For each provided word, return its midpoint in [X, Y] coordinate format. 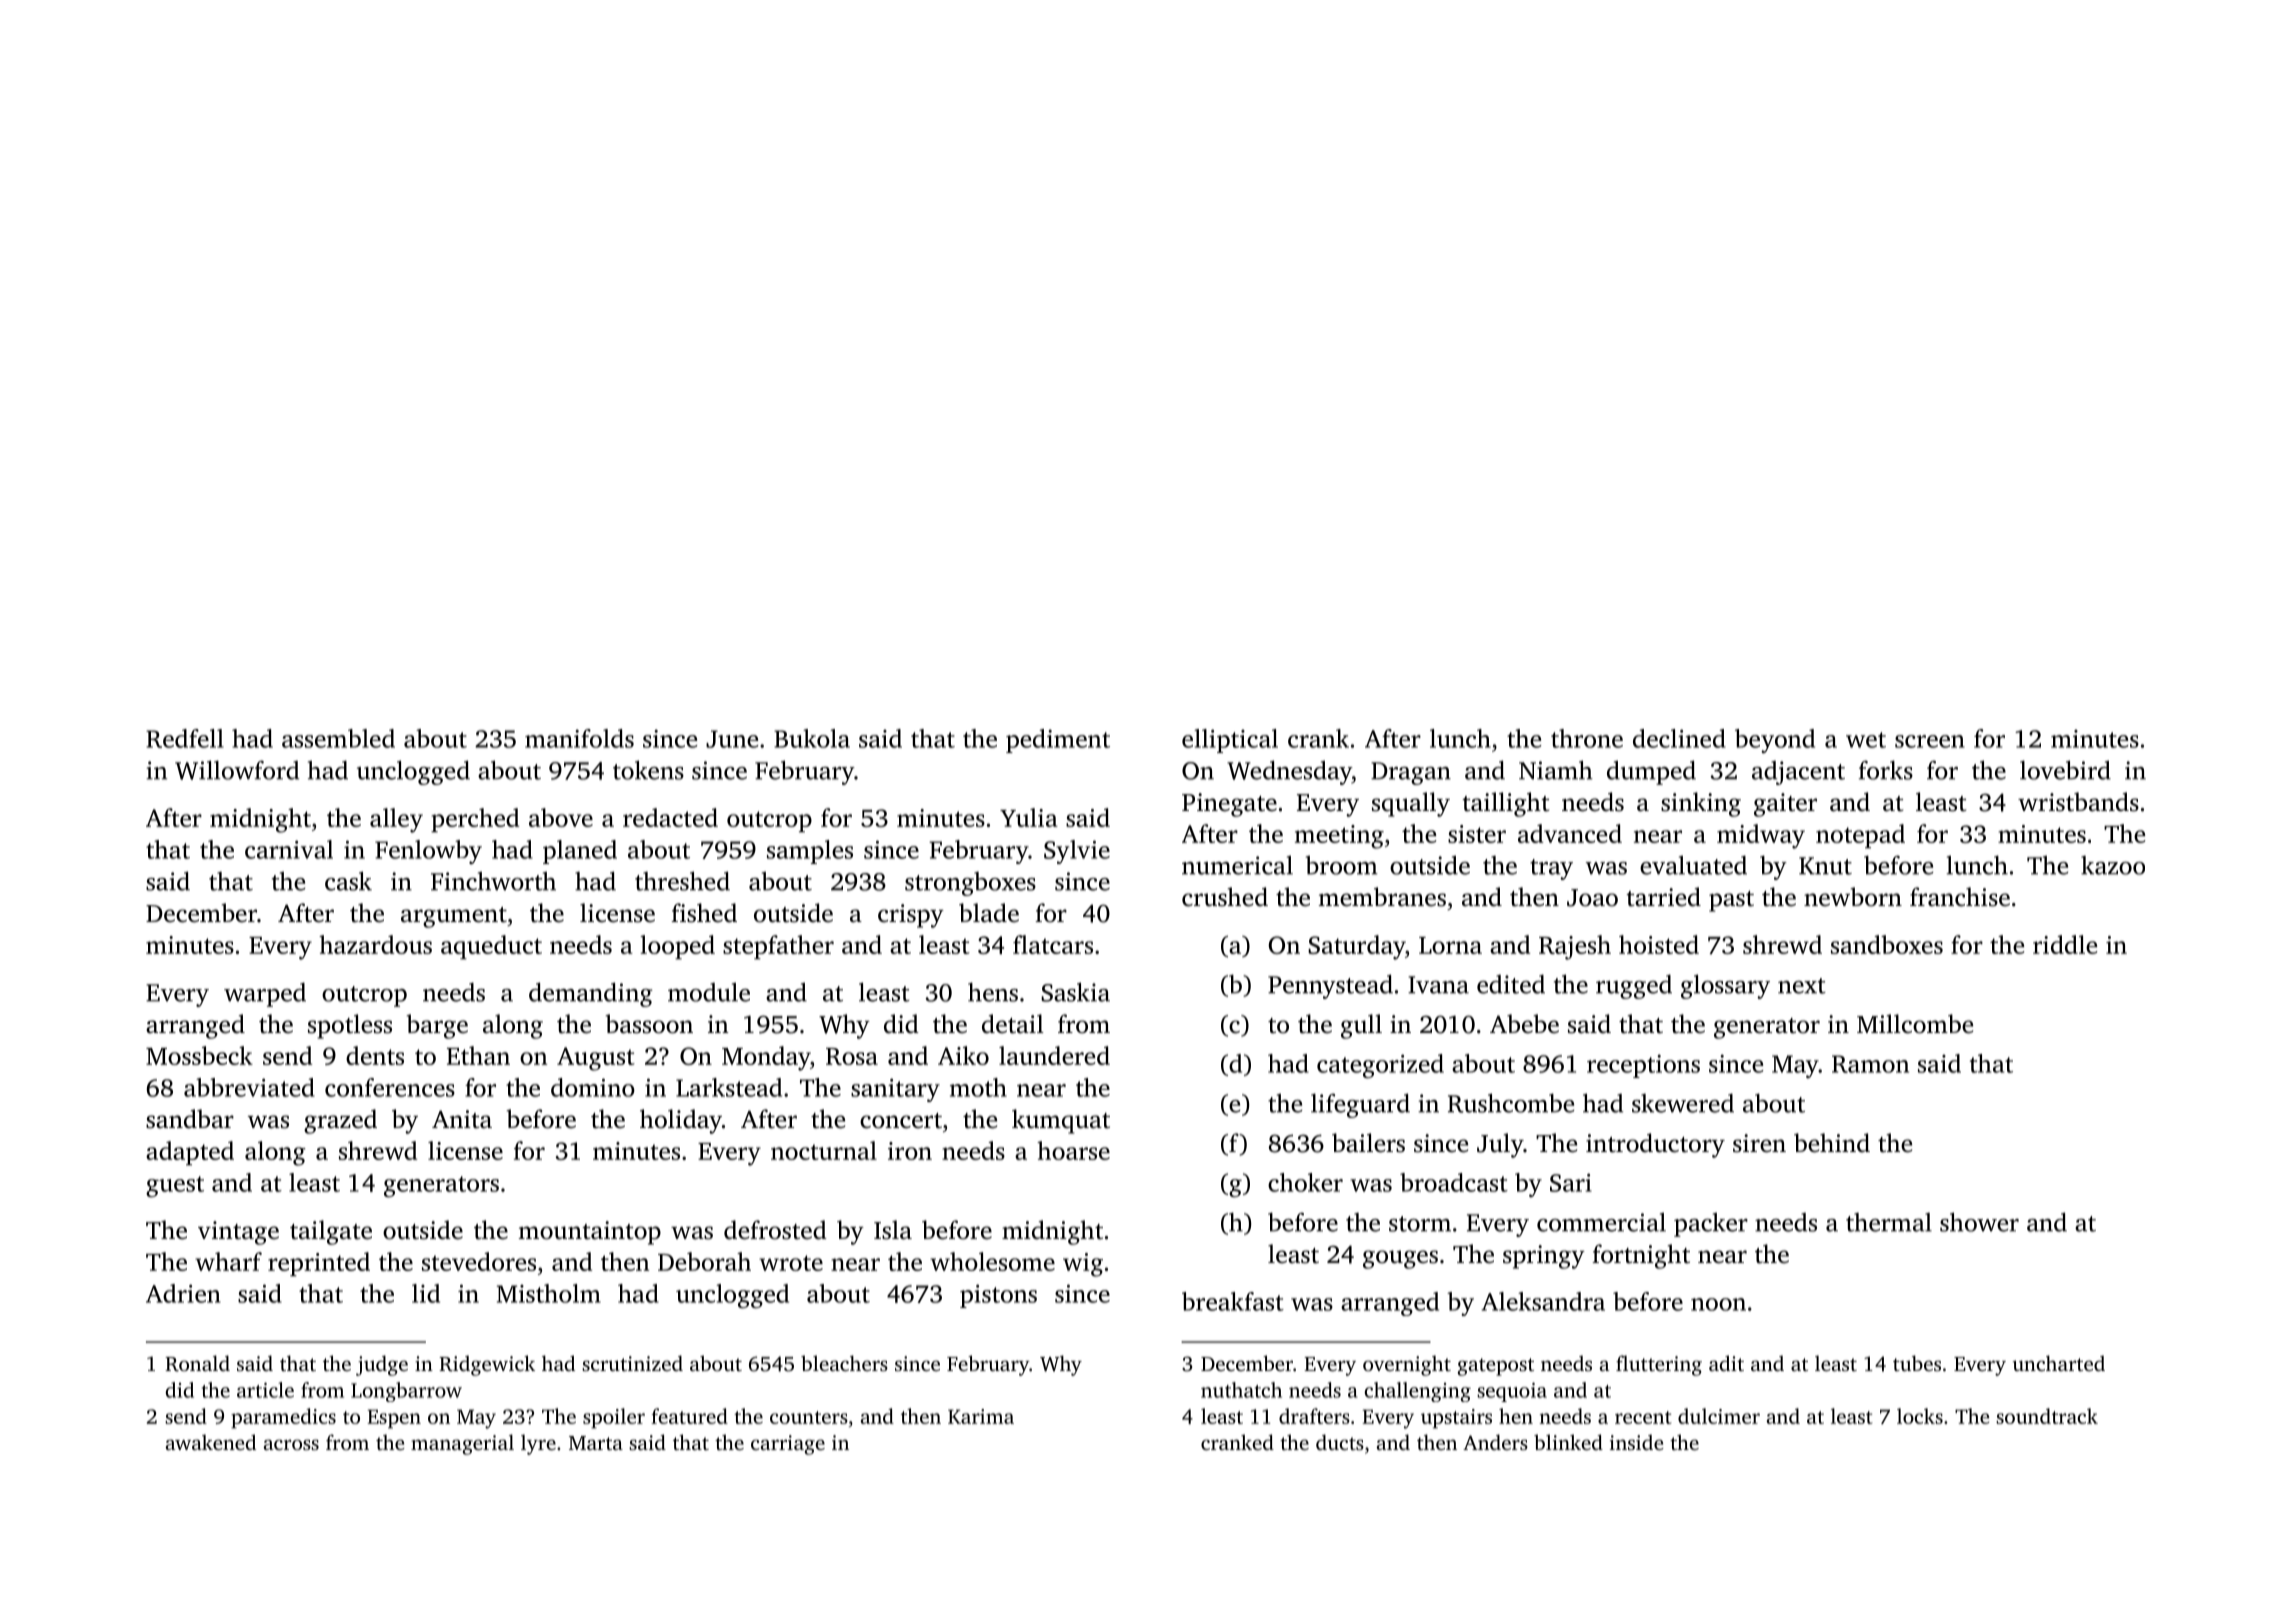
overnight [1407, 1365]
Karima [981, 1416]
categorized [1380, 1066]
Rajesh [1575, 947]
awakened [211, 1442]
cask [348, 881]
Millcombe [1915, 1024]
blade [989, 913]
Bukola [812, 738]
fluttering [1659, 1365]
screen [1930, 741]
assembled [338, 738]
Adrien [183, 1293]
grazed [340, 1121]
